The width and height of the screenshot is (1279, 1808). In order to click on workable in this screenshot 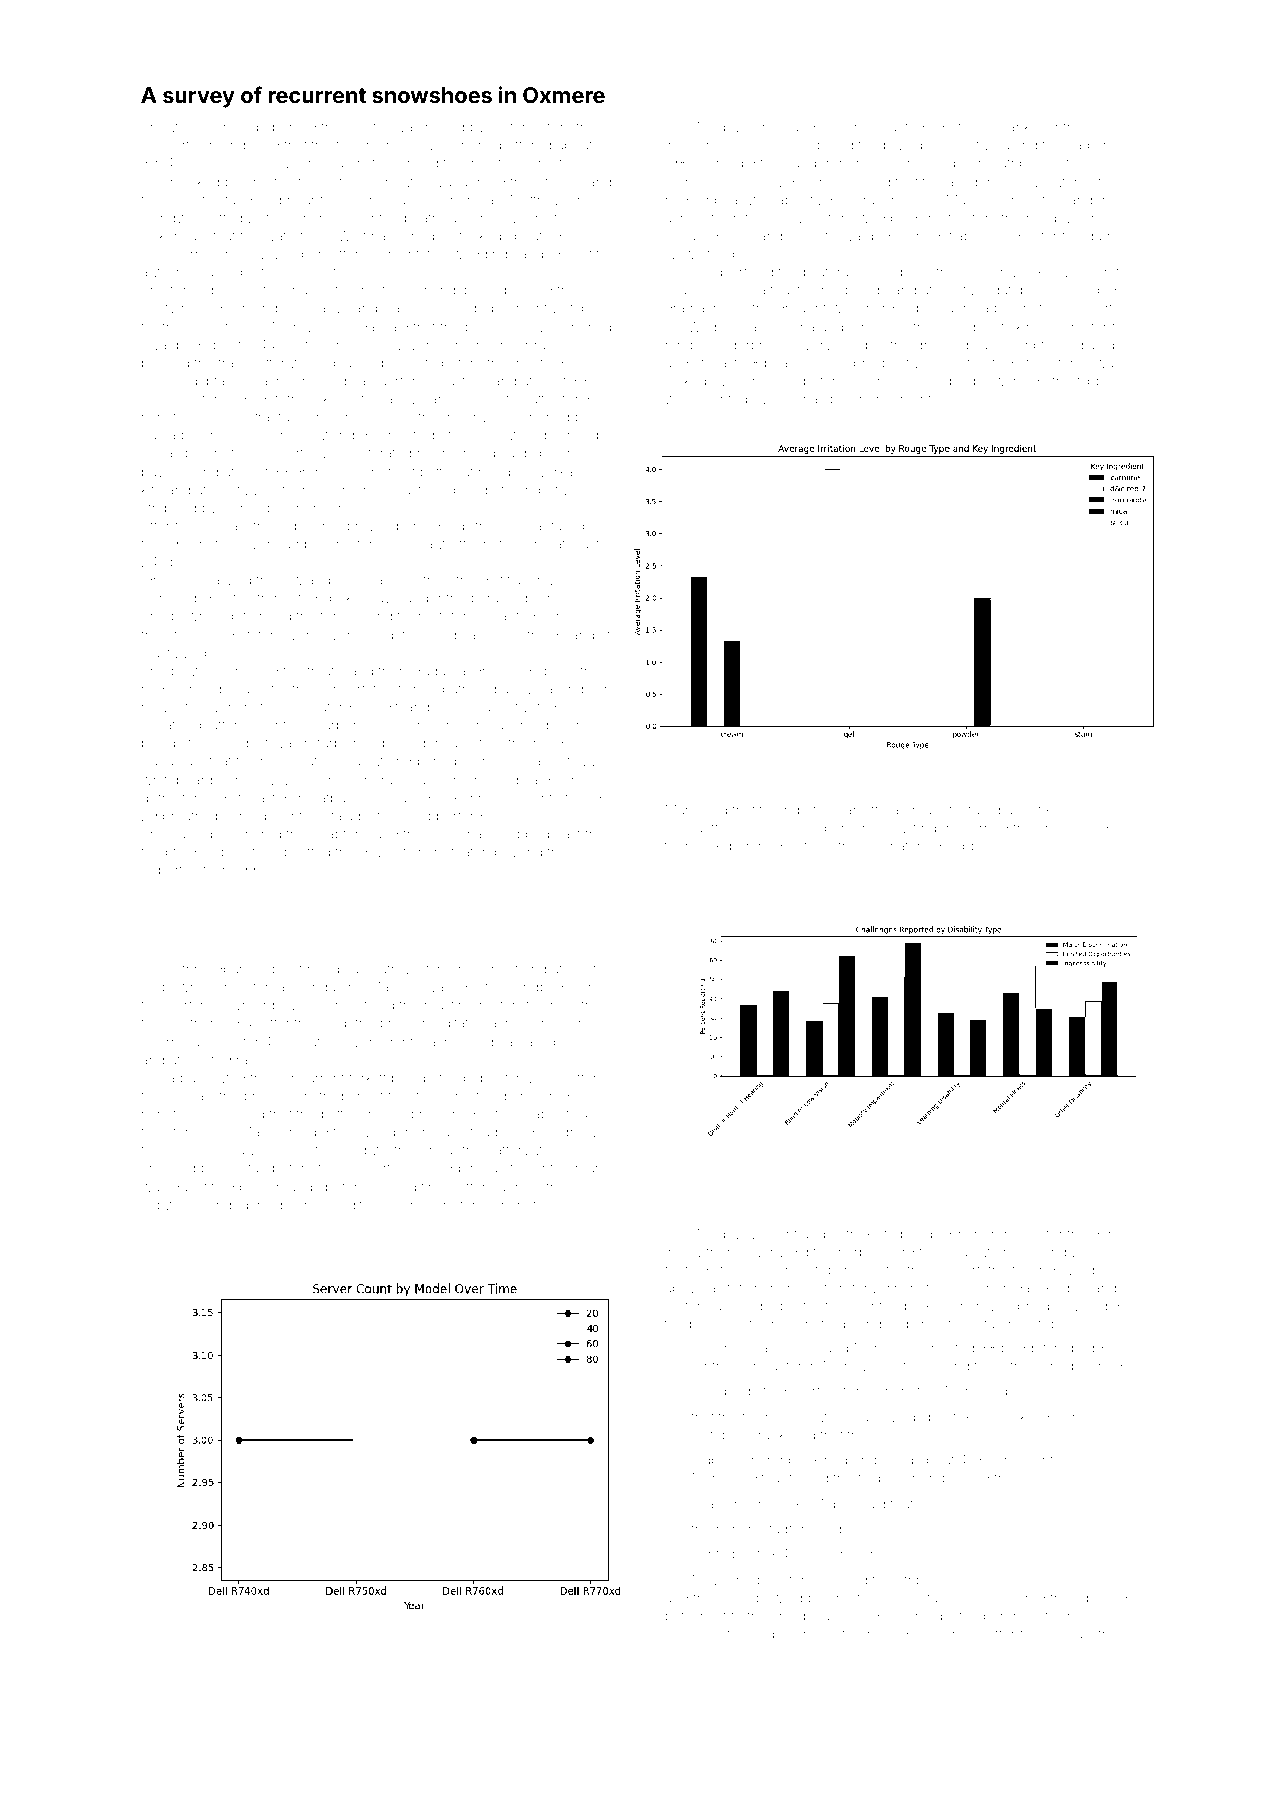, I will do `click(563, 472)`.
